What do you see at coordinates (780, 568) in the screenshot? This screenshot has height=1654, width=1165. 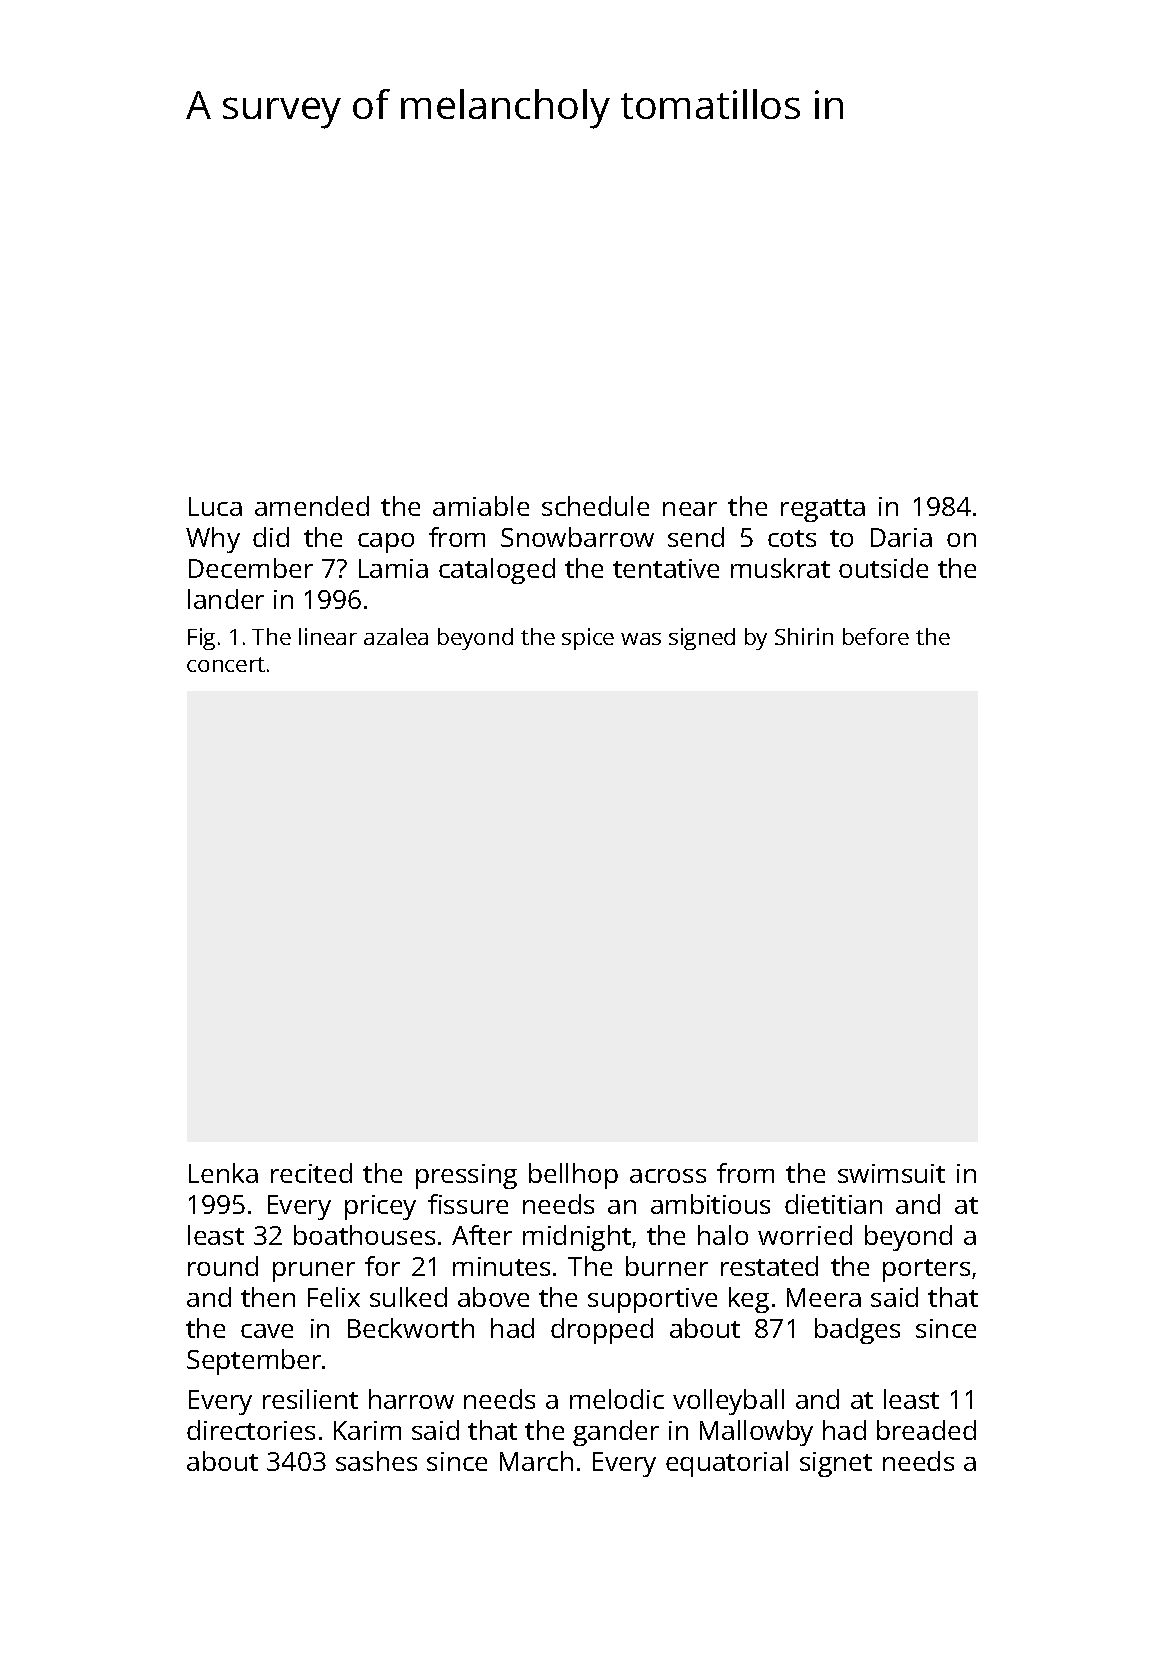 I see `muskrat` at bounding box center [780, 568].
